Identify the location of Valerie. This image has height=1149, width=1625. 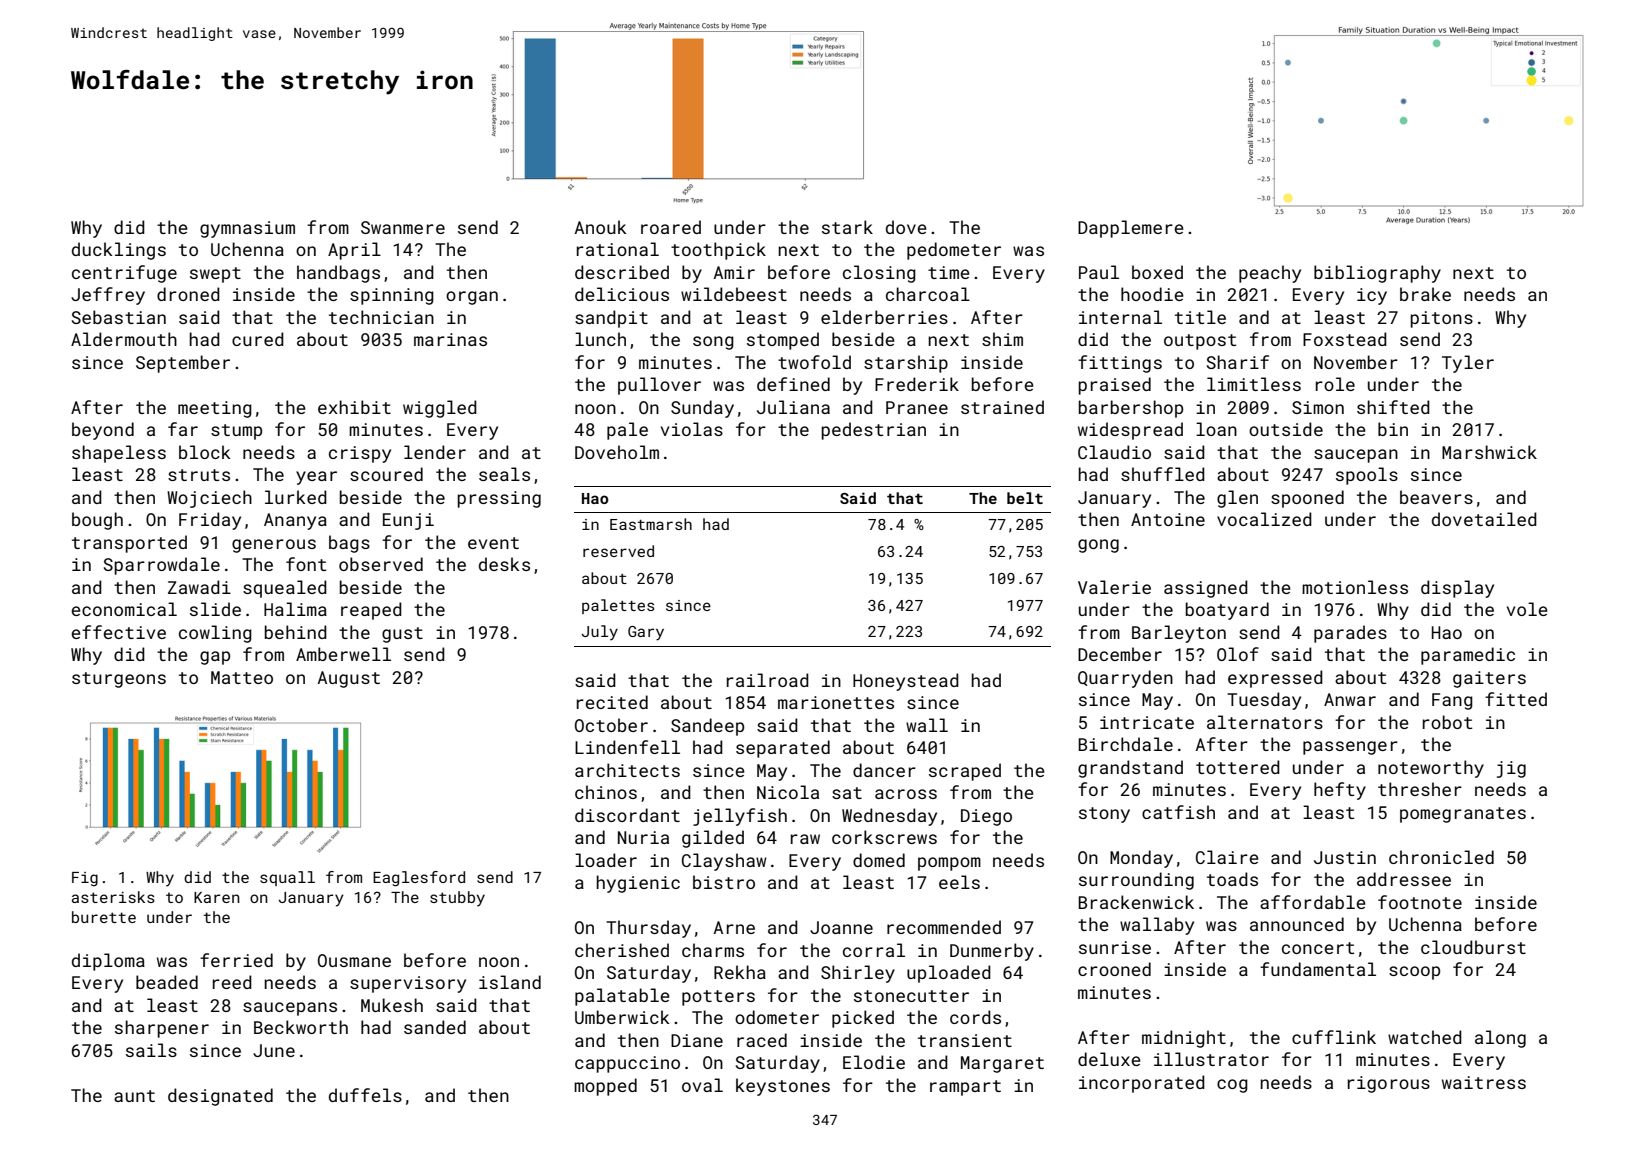
(1114, 587).
